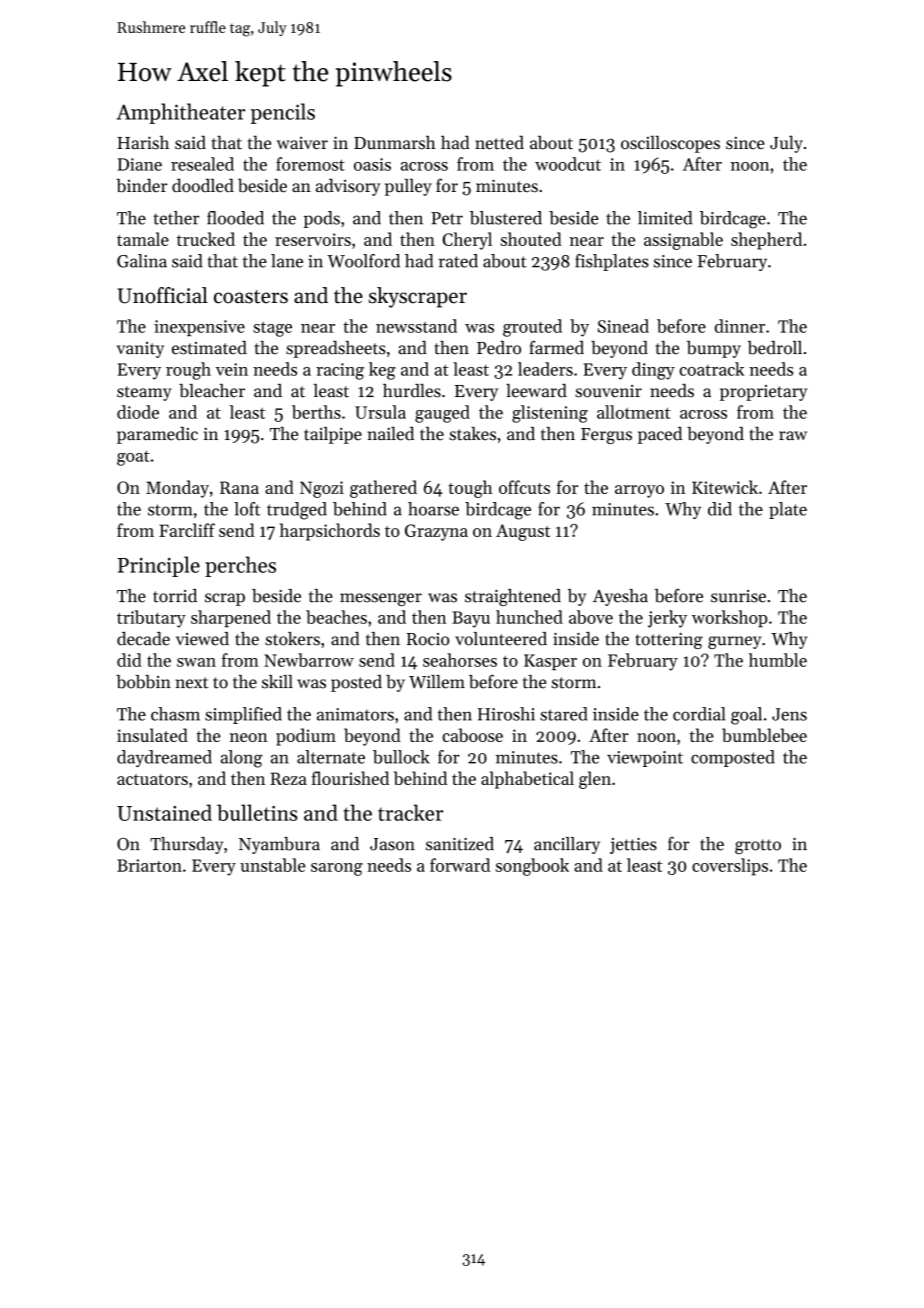 The height and width of the page is (1308, 924). What do you see at coordinates (725, 487) in the page?
I see `Kitewick` at bounding box center [725, 487].
